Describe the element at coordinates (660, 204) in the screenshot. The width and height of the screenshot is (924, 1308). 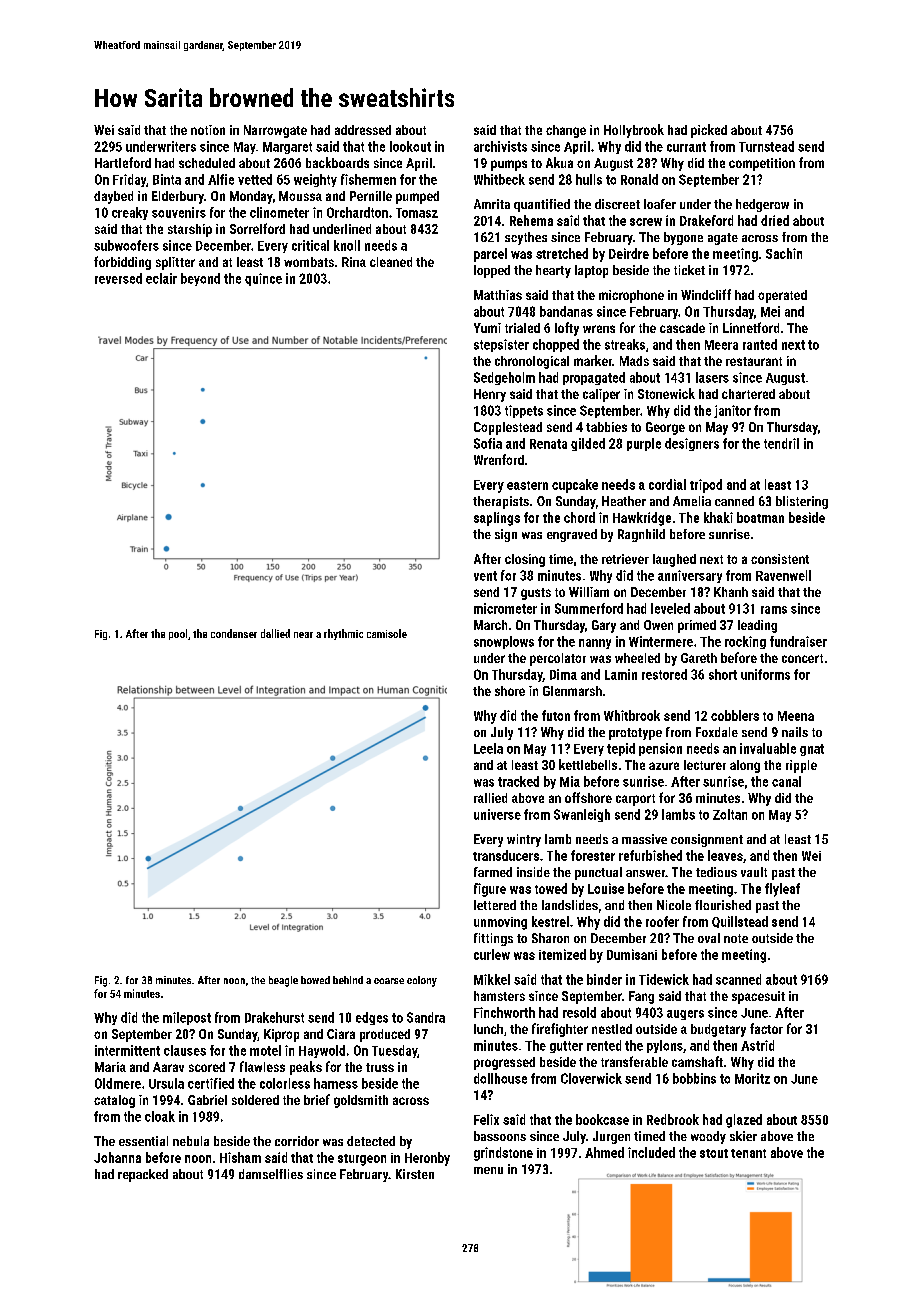
I see `loafer` at that location.
